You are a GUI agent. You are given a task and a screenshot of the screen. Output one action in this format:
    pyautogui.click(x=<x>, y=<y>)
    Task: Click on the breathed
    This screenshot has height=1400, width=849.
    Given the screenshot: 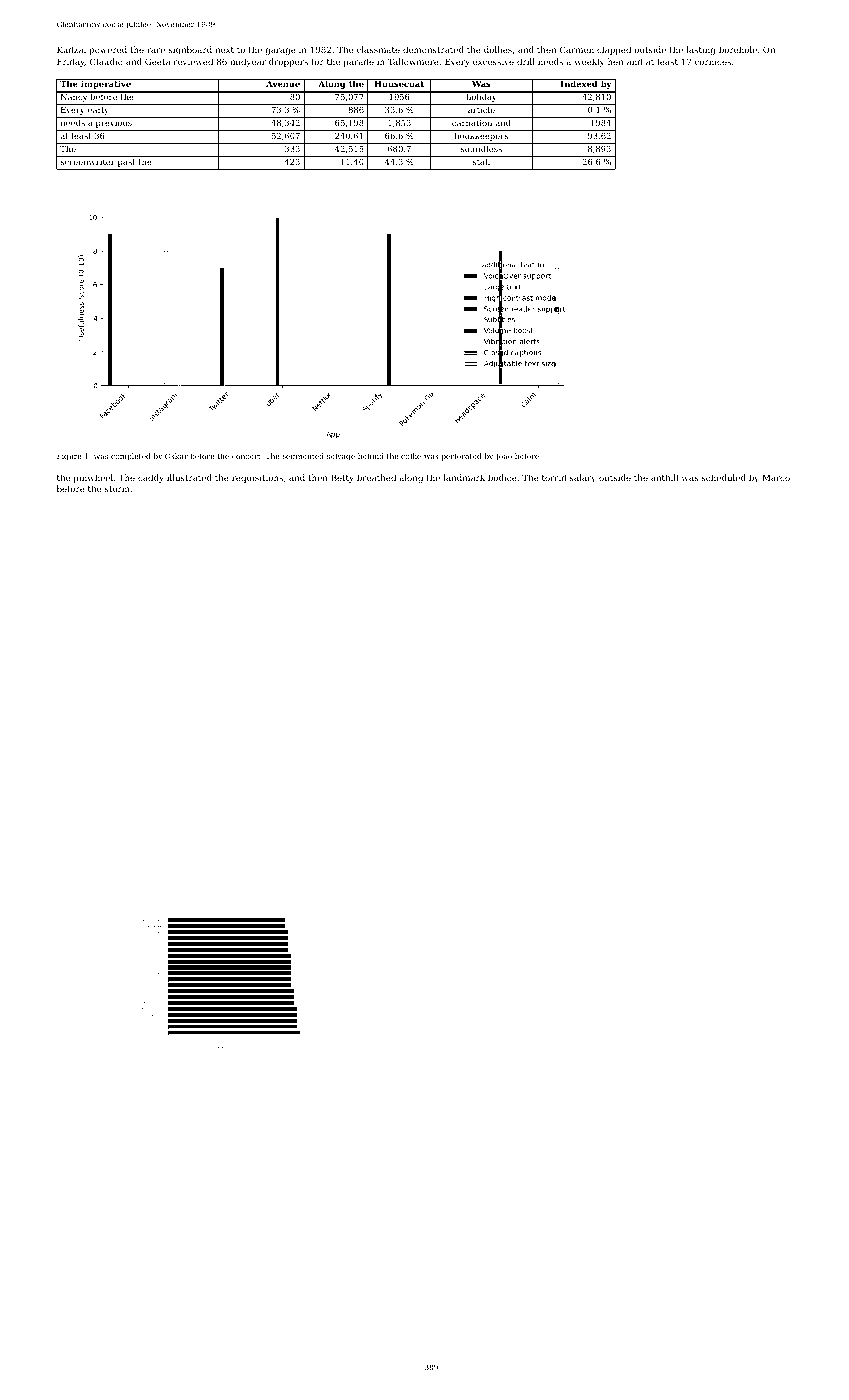 What is the action you would take?
    pyautogui.click(x=376, y=477)
